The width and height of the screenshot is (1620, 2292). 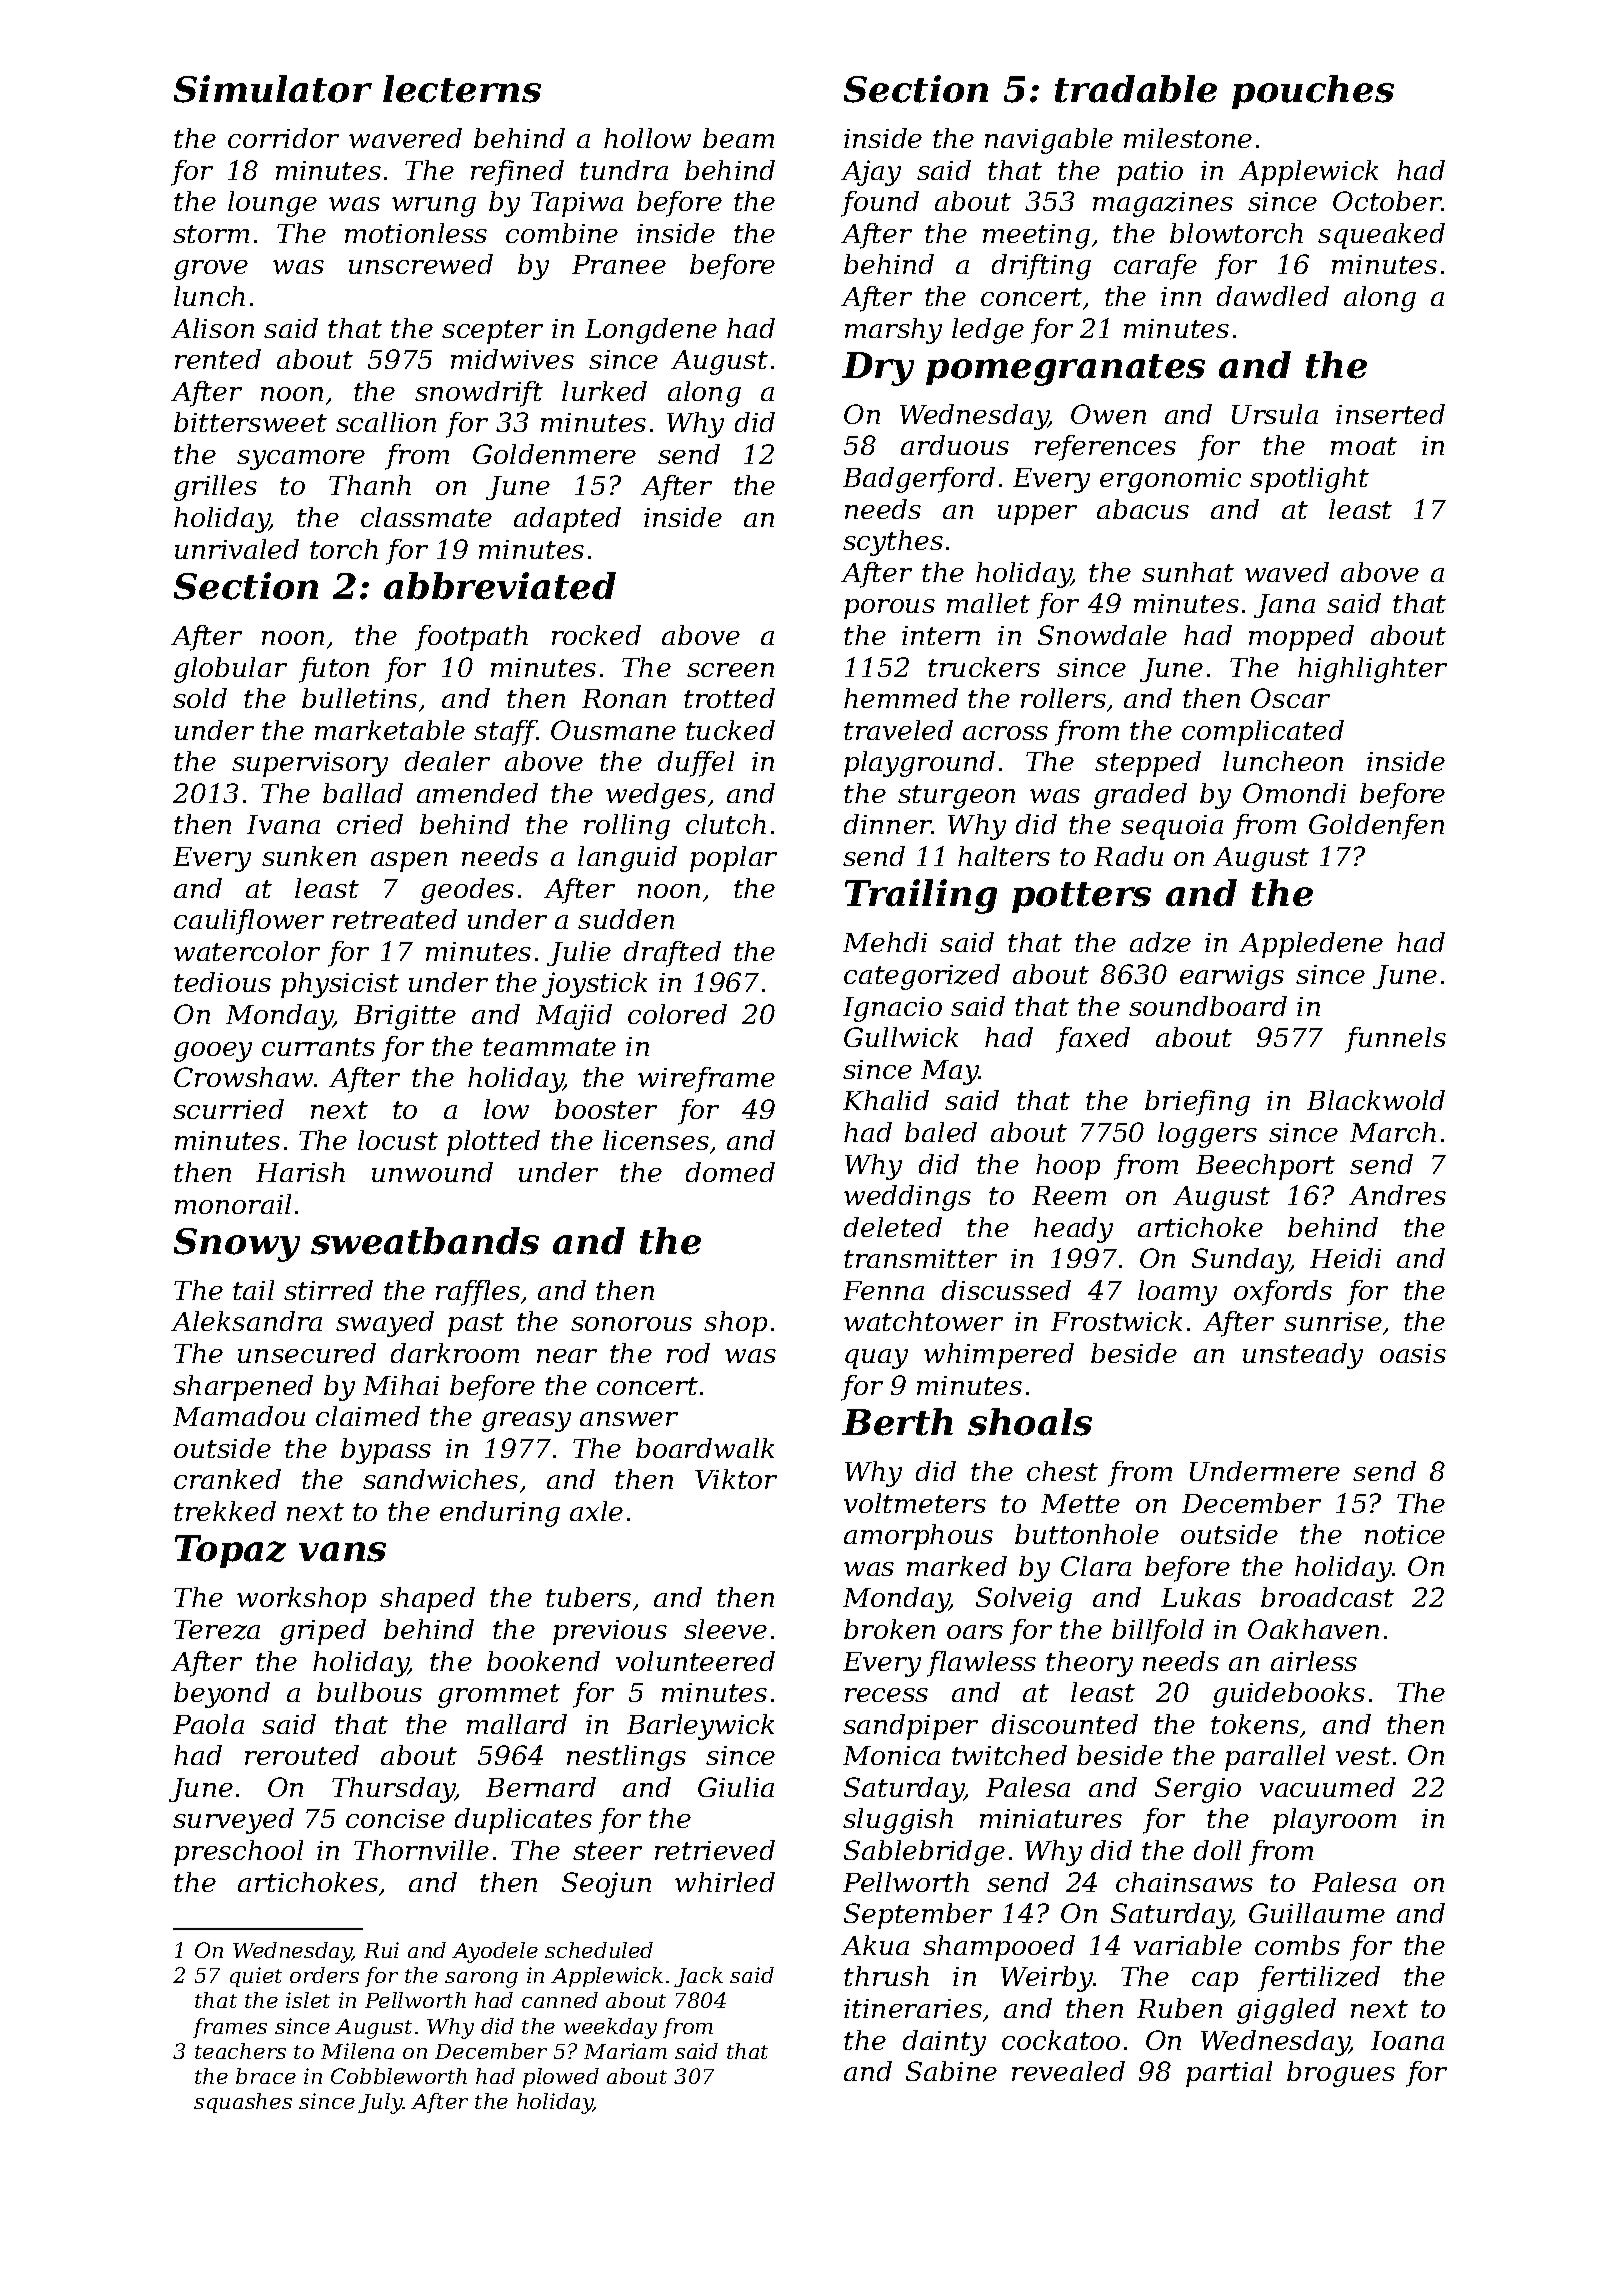 What do you see at coordinates (1188, 138) in the screenshot?
I see `milestone` at bounding box center [1188, 138].
